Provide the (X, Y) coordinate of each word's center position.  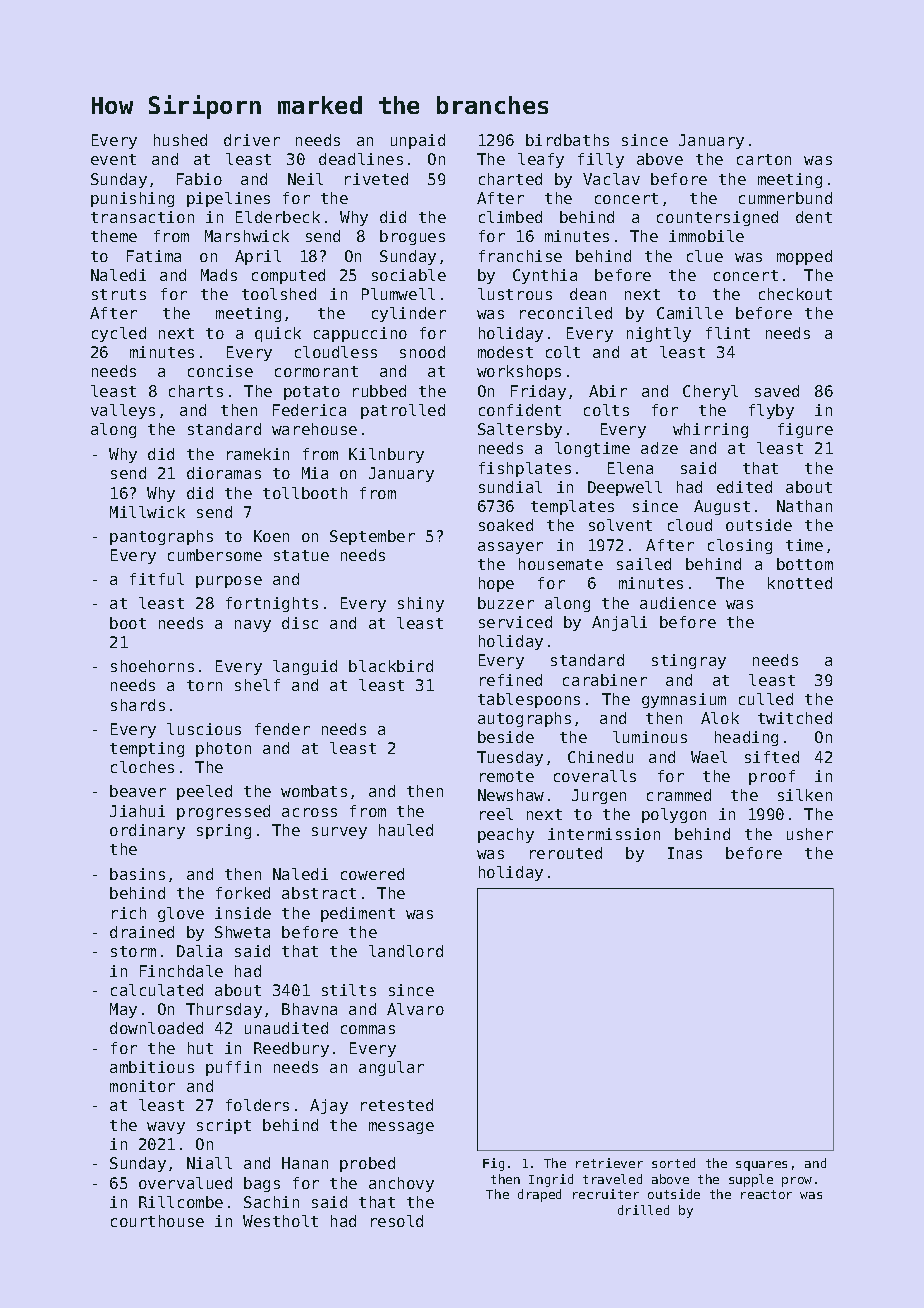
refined (511, 680)
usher (810, 834)
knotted (800, 583)
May (123, 1010)
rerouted (566, 853)
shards (138, 705)
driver (252, 140)
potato (312, 393)
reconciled (566, 313)
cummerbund (785, 198)
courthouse (157, 1221)
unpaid (418, 141)
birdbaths (567, 140)
